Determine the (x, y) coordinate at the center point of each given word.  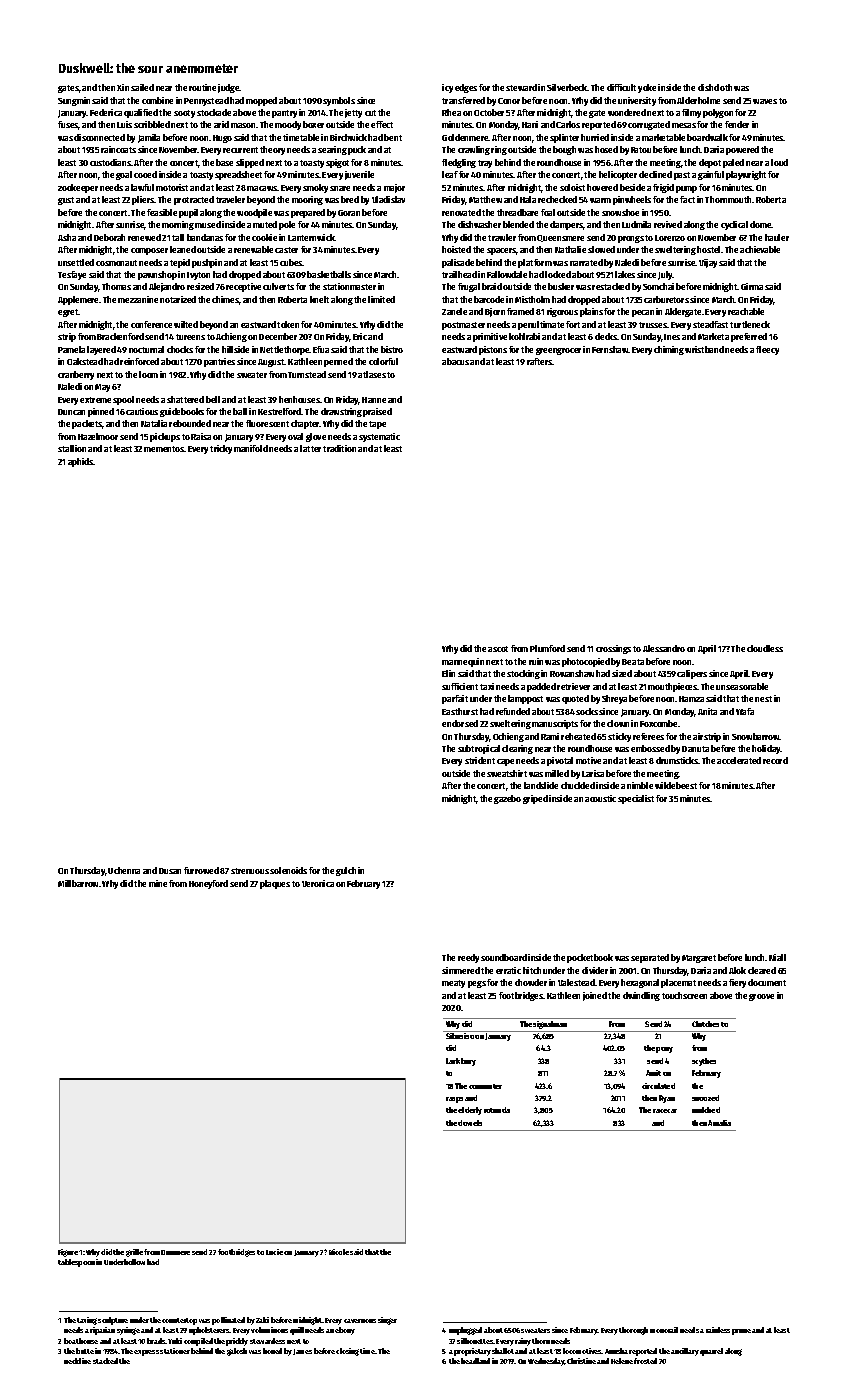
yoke (647, 88)
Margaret (699, 959)
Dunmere (175, 1252)
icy (447, 88)
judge (229, 88)
